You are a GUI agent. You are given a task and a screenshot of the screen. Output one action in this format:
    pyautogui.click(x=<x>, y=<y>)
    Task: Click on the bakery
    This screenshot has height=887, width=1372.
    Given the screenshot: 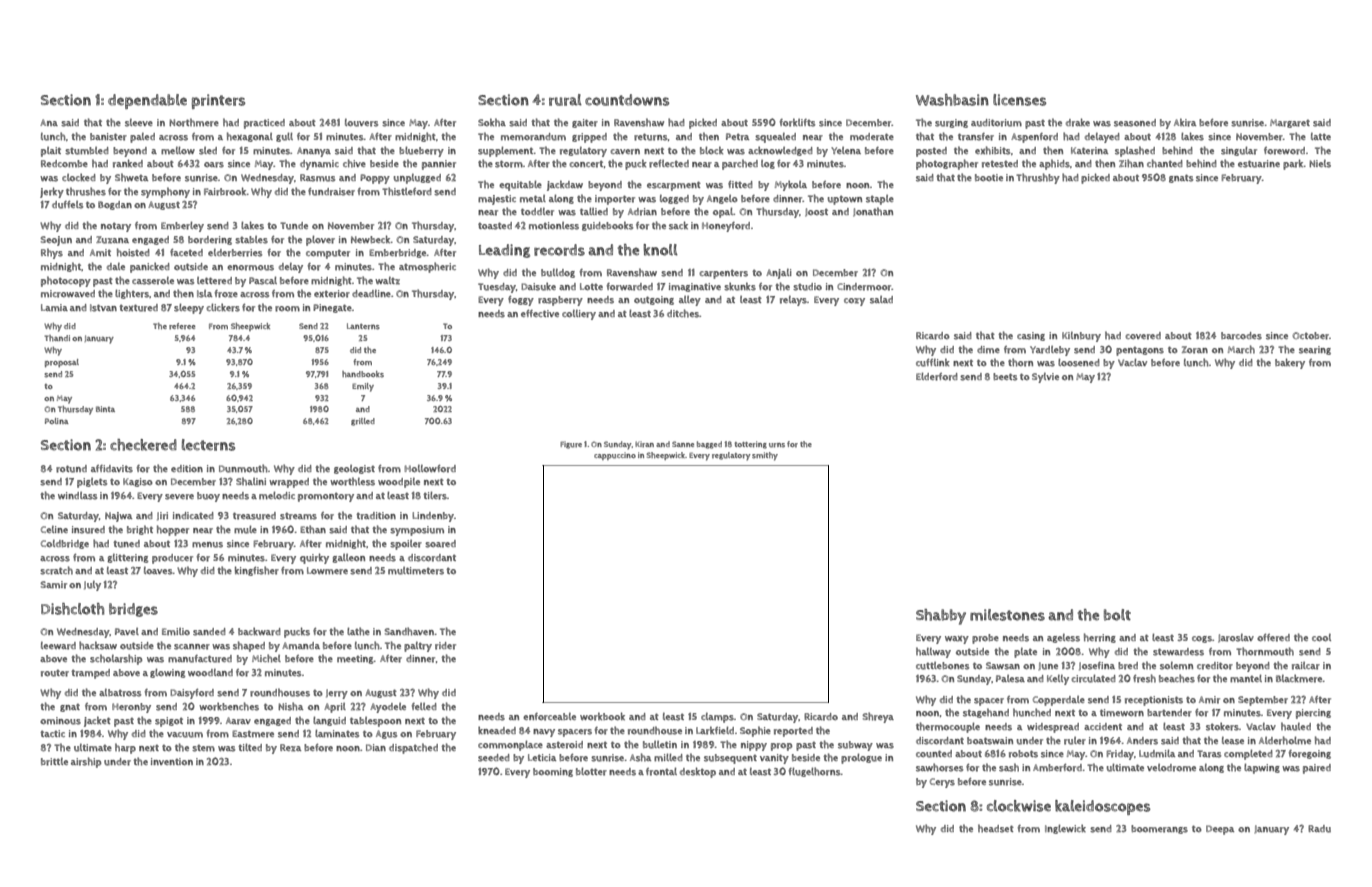 What is the action you would take?
    pyautogui.click(x=1290, y=363)
